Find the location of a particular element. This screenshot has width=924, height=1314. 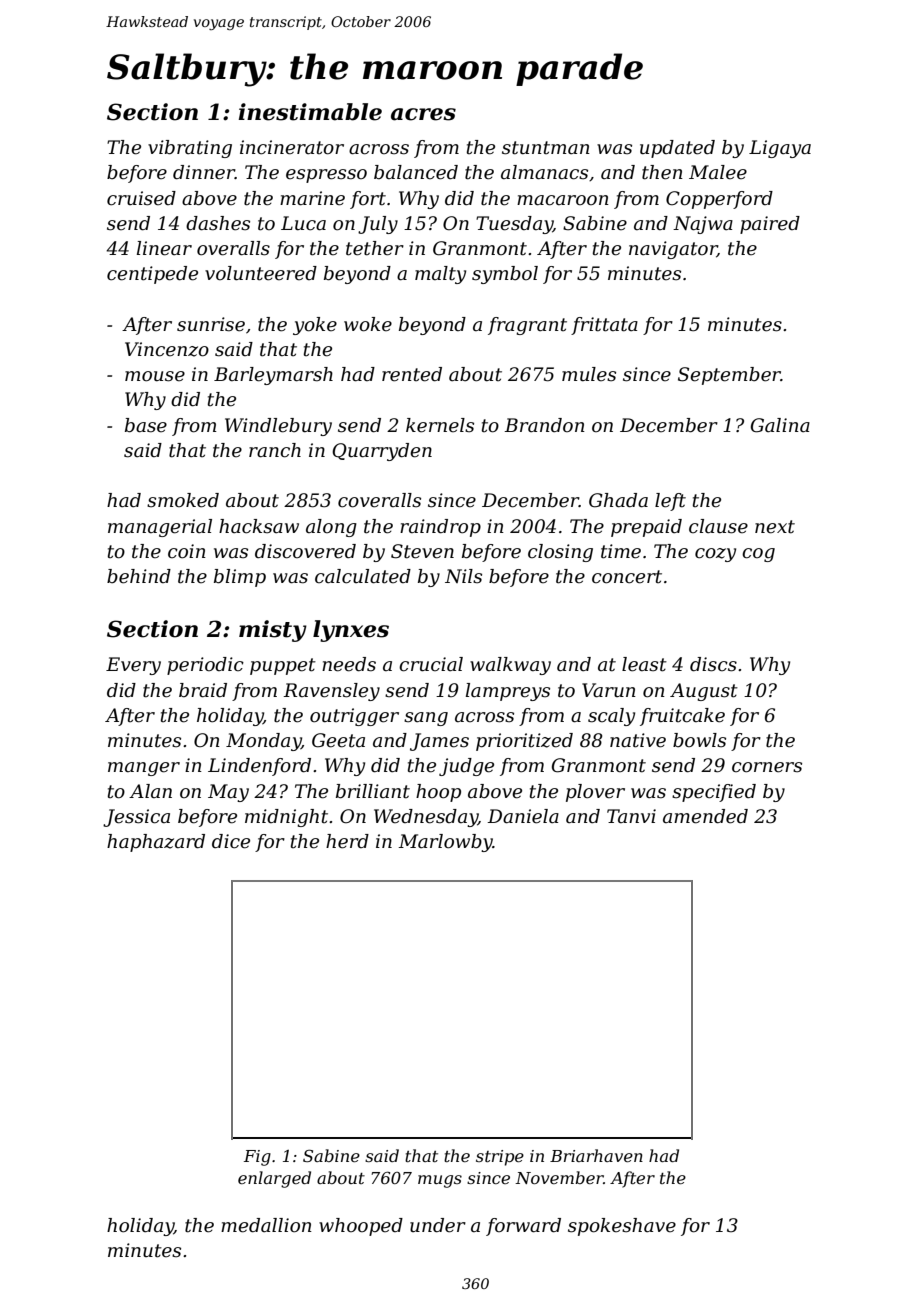

hacksaw is located at coordinates (259, 526).
